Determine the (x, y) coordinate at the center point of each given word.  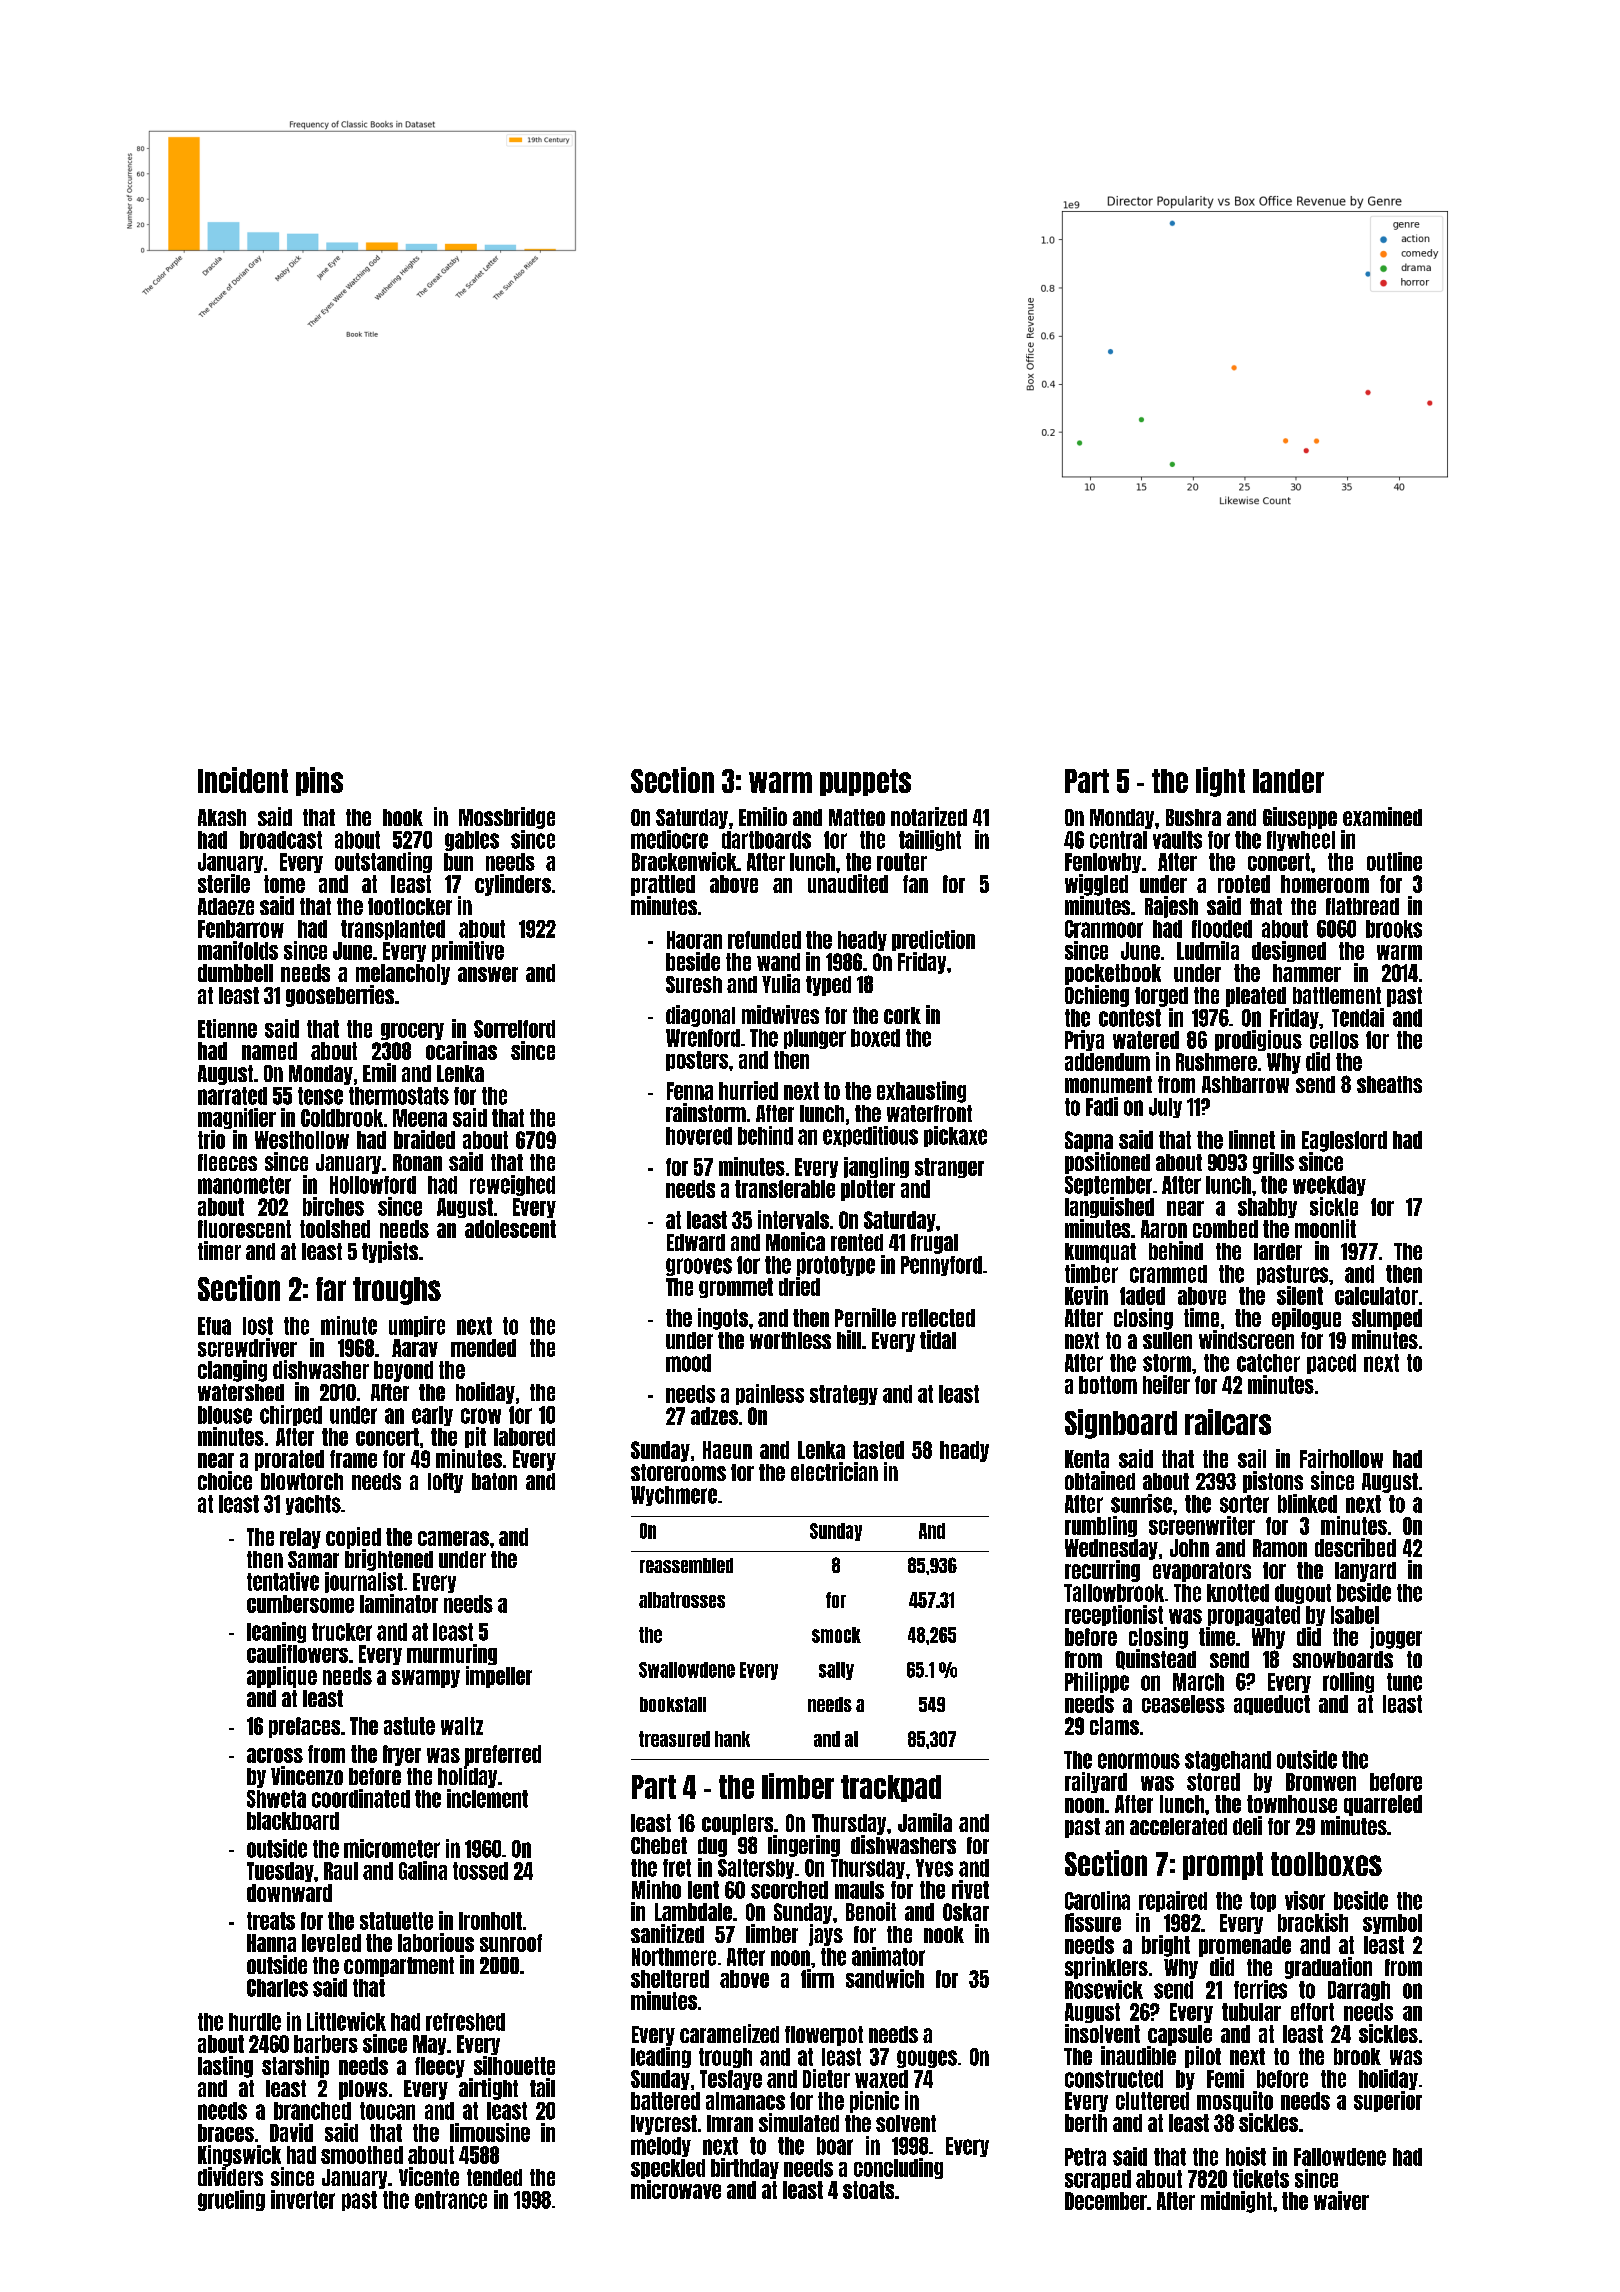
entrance (451, 2200)
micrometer (392, 1848)
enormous (1139, 1761)
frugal (934, 1244)
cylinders (513, 885)
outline (1394, 861)
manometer (244, 1185)
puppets (865, 782)
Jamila (925, 1822)
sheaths (1389, 1084)
